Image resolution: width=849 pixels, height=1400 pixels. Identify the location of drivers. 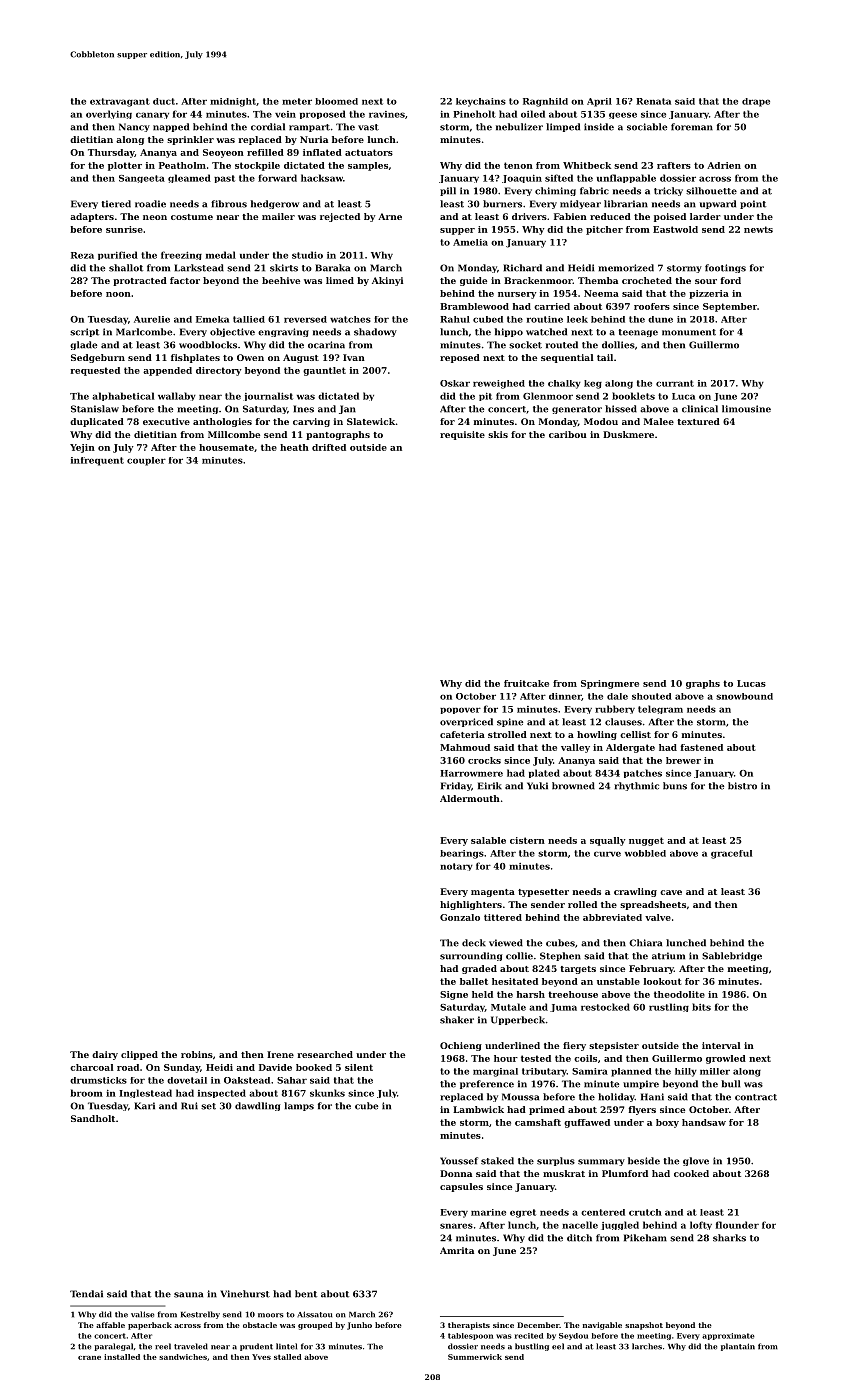
(529, 216).
